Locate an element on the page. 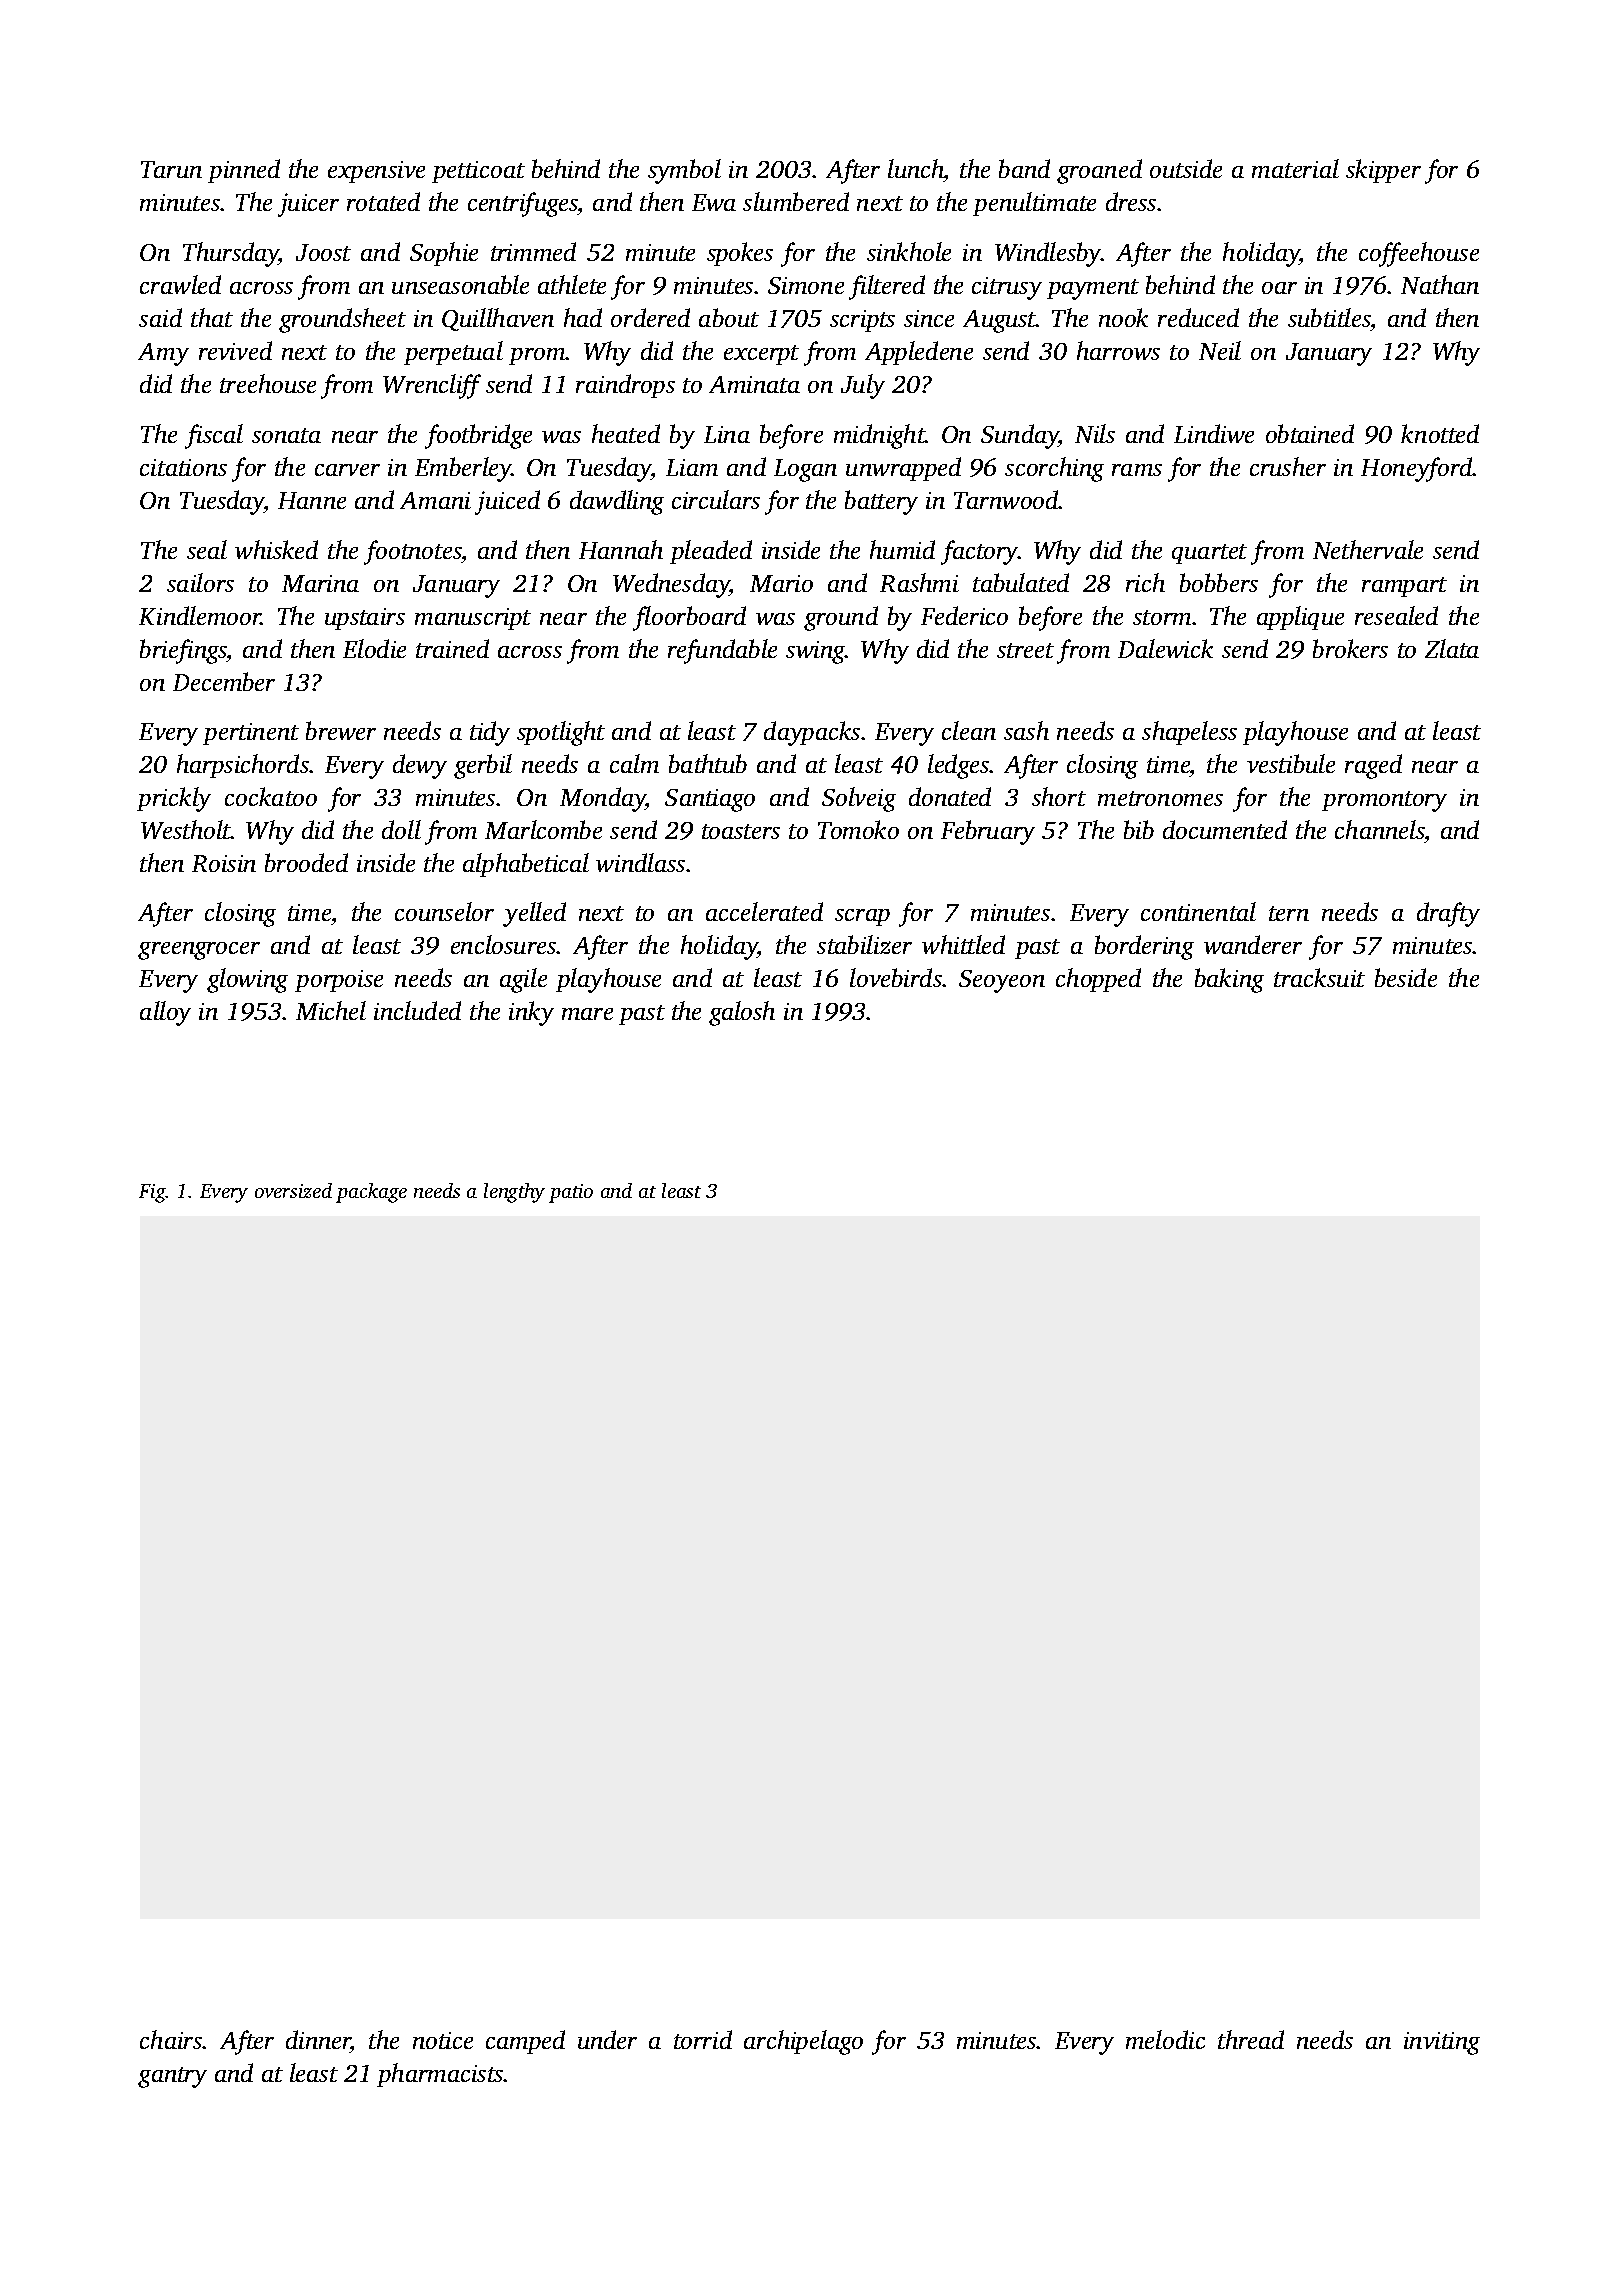  camped is located at coordinates (525, 2042).
